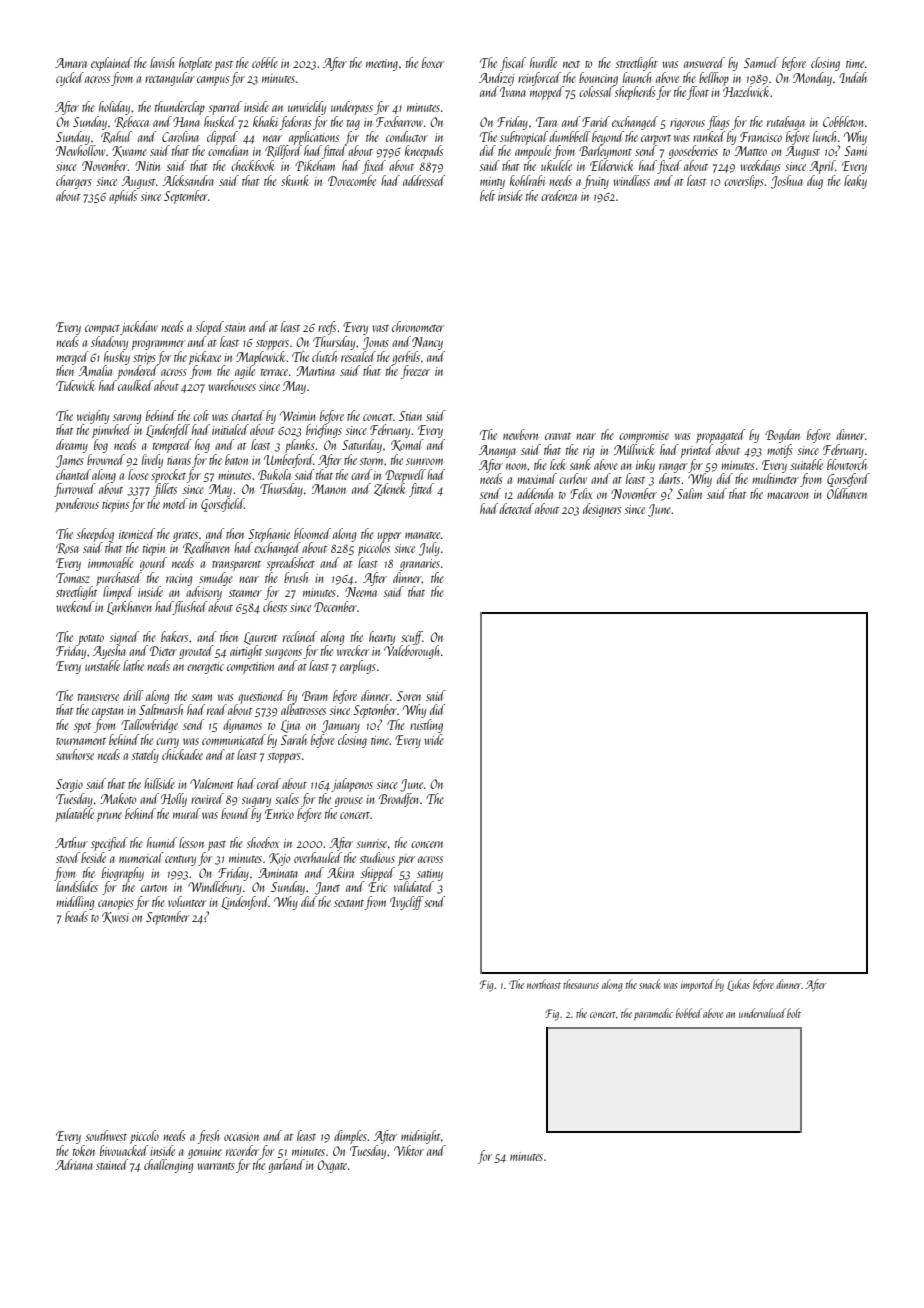  Describe the element at coordinates (720, 436) in the page. I see `propagated` at that location.
